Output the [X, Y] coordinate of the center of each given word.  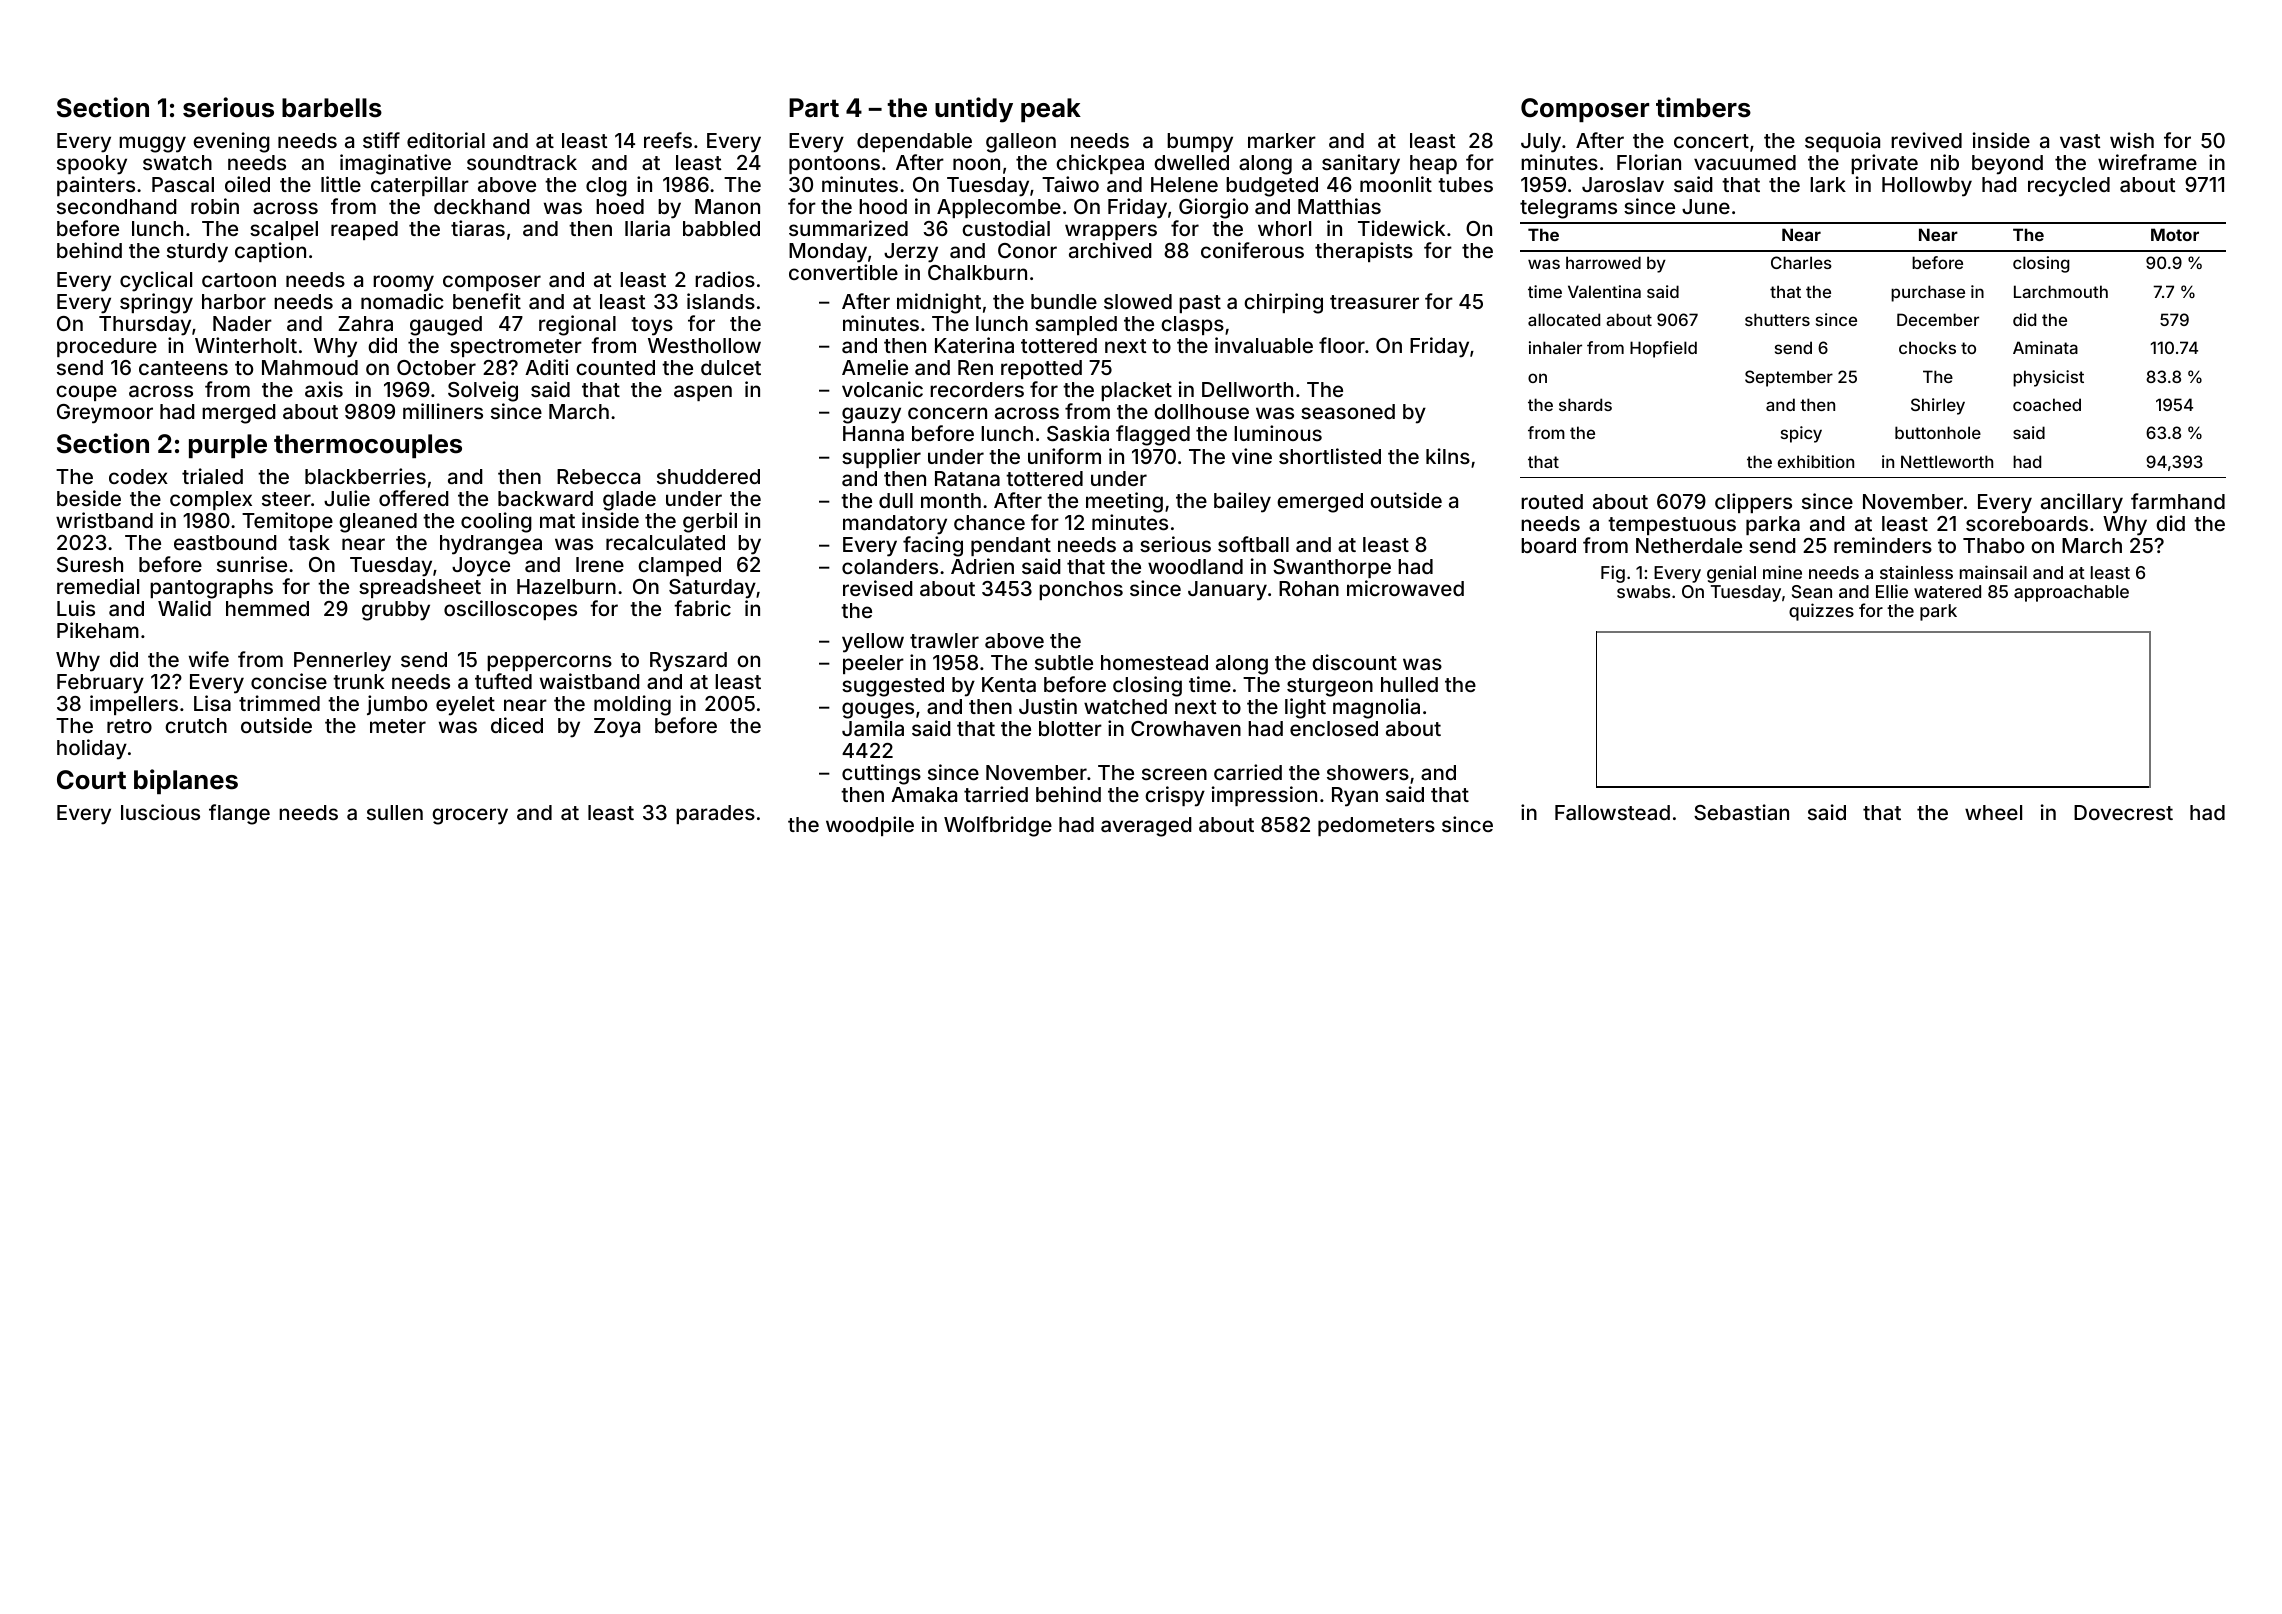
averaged [1146, 827]
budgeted [1272, 187]
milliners [443, 411]
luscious [160, 812]
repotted [1041, 369]
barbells [332, 108]
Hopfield [1663, 349]
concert [1711, 141]
